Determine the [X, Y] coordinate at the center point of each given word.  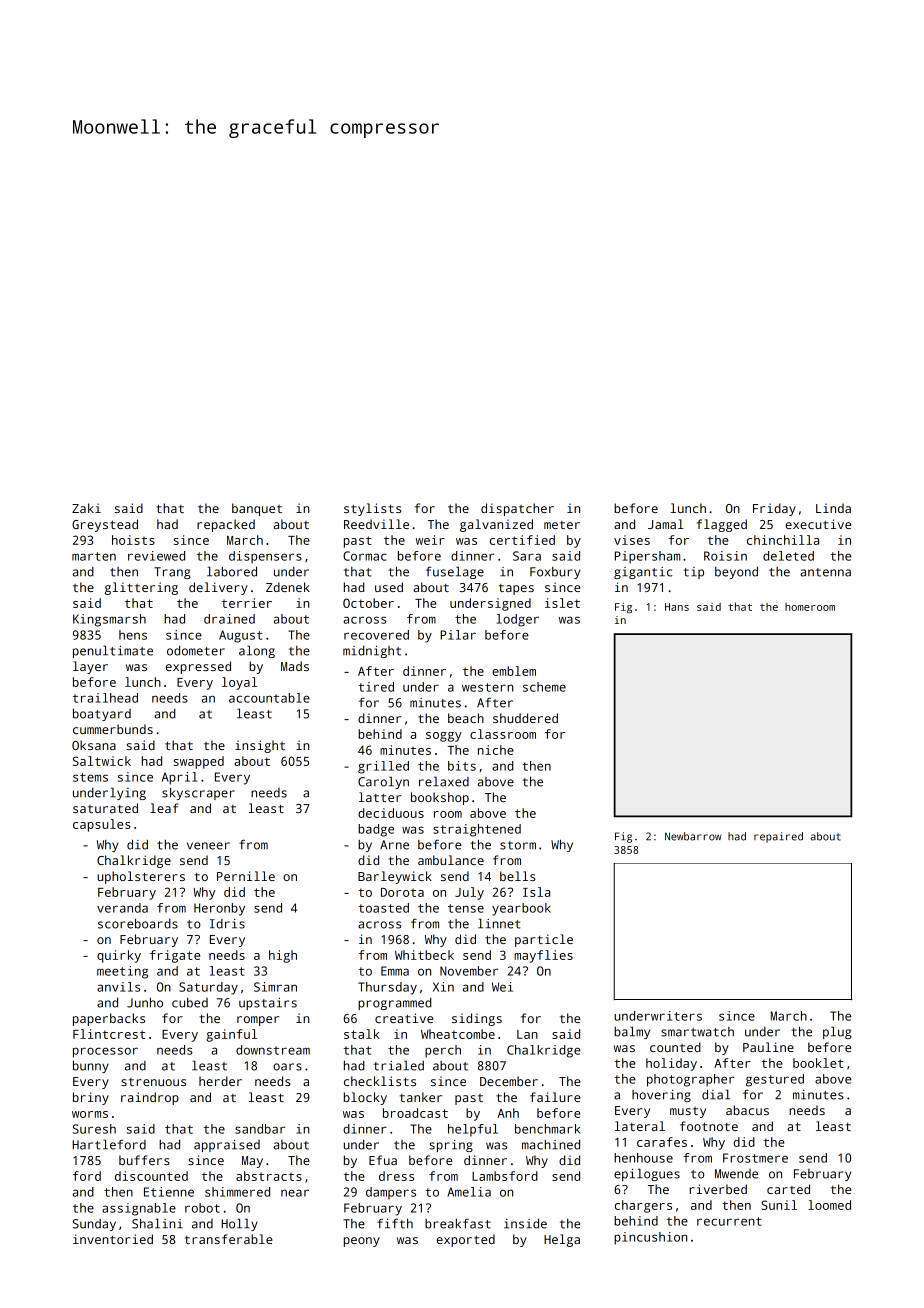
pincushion [650, 1238]
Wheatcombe [458, 1034]
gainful [231, 1035]
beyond [736, 572]
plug [837, 1032]
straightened [477, 830]
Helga [562, 1240]
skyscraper [198, 793]
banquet [257, 509]
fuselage [455, 572]
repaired [778, 837]
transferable [229, 1239]
